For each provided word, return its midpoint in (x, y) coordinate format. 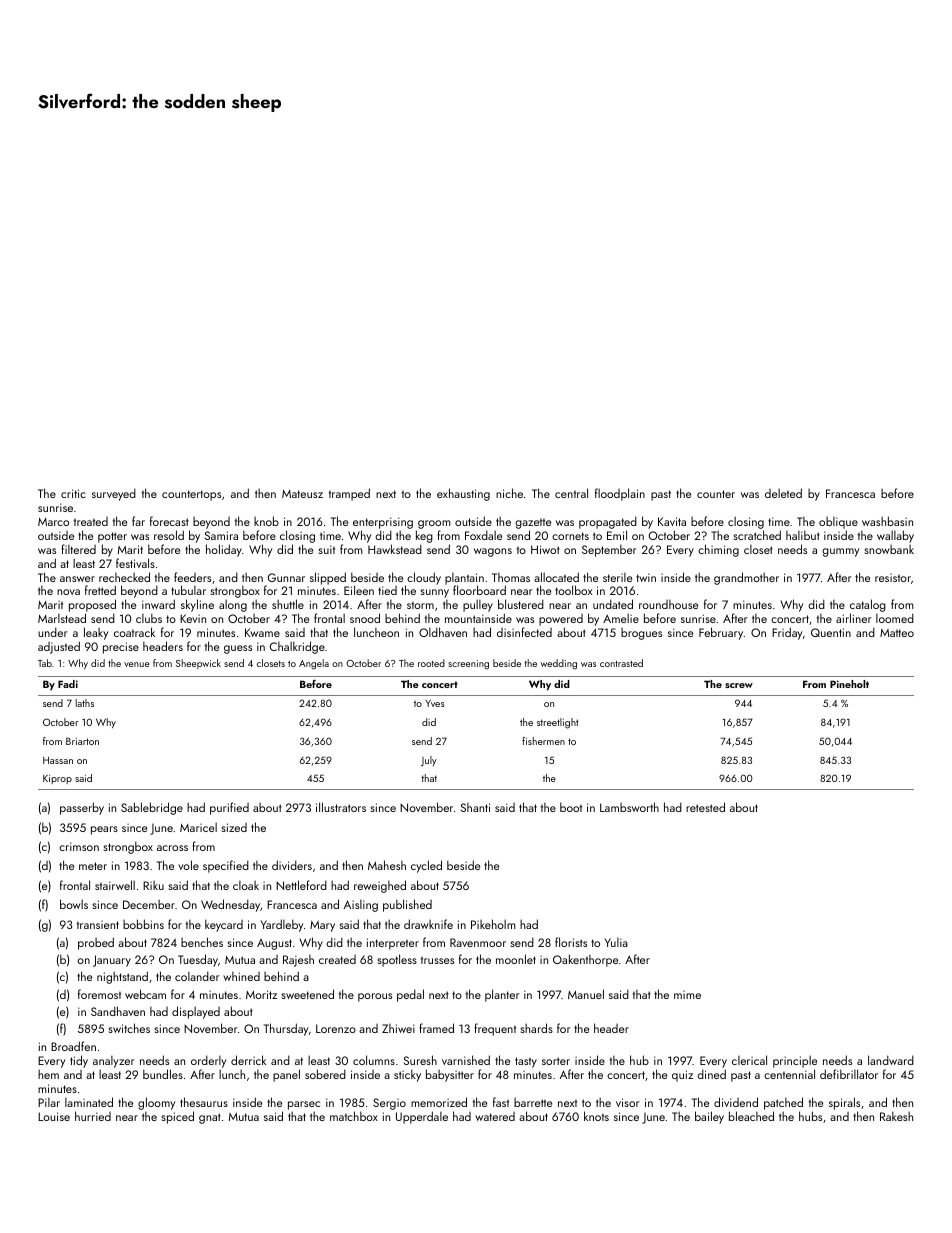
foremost (99, 994)
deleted (783, 493)
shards (536, 1028)
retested (705, 807)
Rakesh (896, 1116)
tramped (349, 494)
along (233, 606)
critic (73, 493)
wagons (493, 552)
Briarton (82, 741)
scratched (757, 535)
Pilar (49, 1102)
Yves (435, 703)
